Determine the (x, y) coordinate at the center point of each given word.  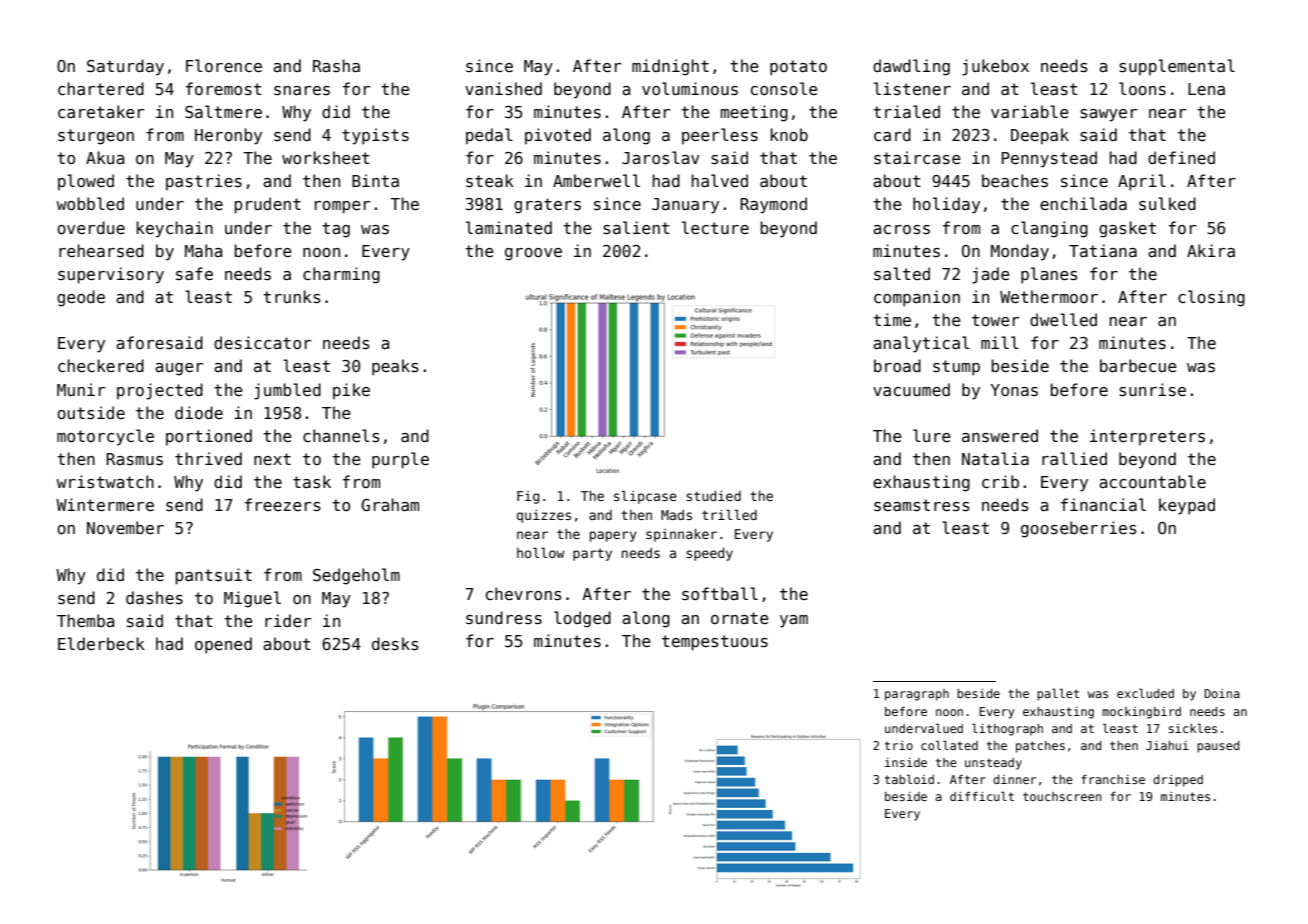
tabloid (909, 779)
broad (897, 365)
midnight (670, 67)
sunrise (1152, 390)
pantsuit (213, 576)
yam (794, 621)
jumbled (287, 391)
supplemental (1177, 67)
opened (223, 645)
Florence (224, 65)
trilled (729, 514)
